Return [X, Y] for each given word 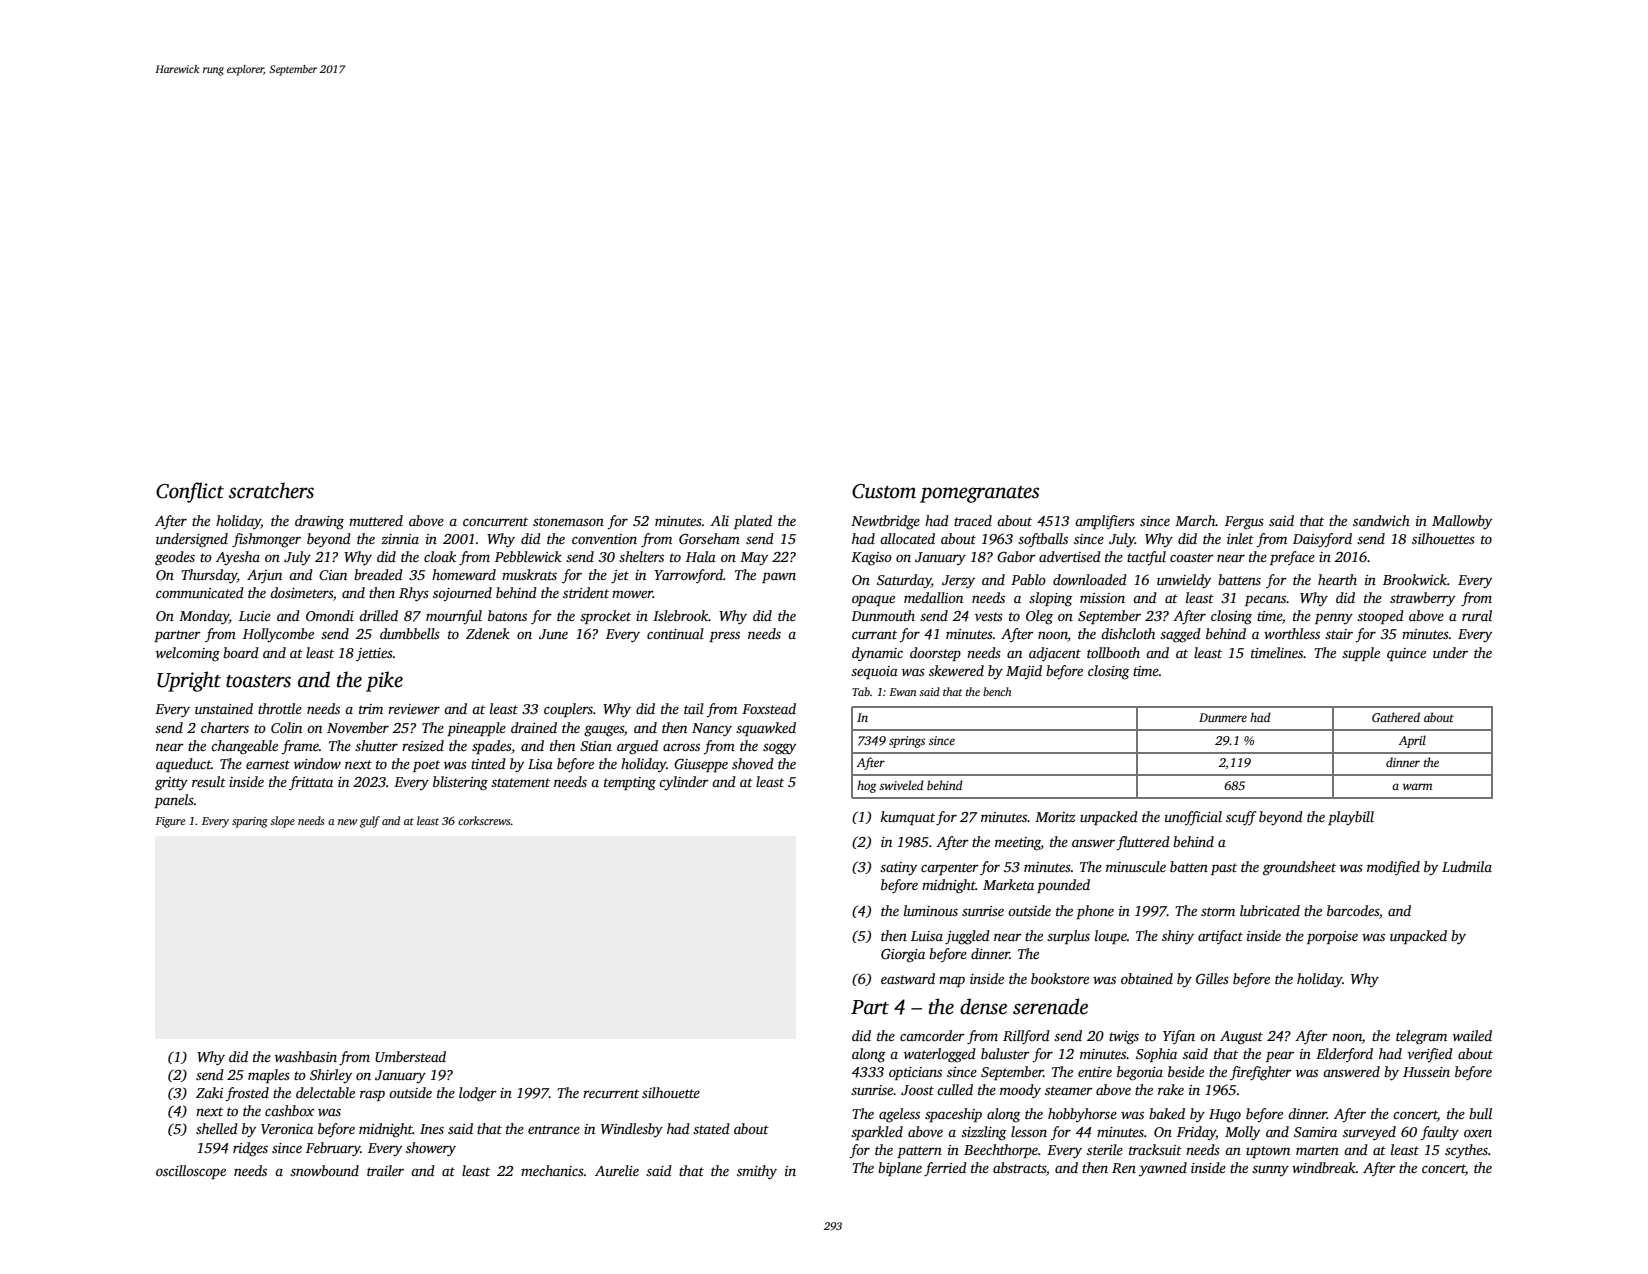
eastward [908, 978]
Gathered [1396, 717]
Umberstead [410, 1056]
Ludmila [1467, 866]
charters [225, 727]
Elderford [1344, 1055]
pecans [1266, 600]
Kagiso [871, 559]
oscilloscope [191, 1172]
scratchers [271, 490]
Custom [884, 491]
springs [907, 742]
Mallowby [1462, 522]
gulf [370, 822]
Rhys [414, 594]
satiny [898, 869]
